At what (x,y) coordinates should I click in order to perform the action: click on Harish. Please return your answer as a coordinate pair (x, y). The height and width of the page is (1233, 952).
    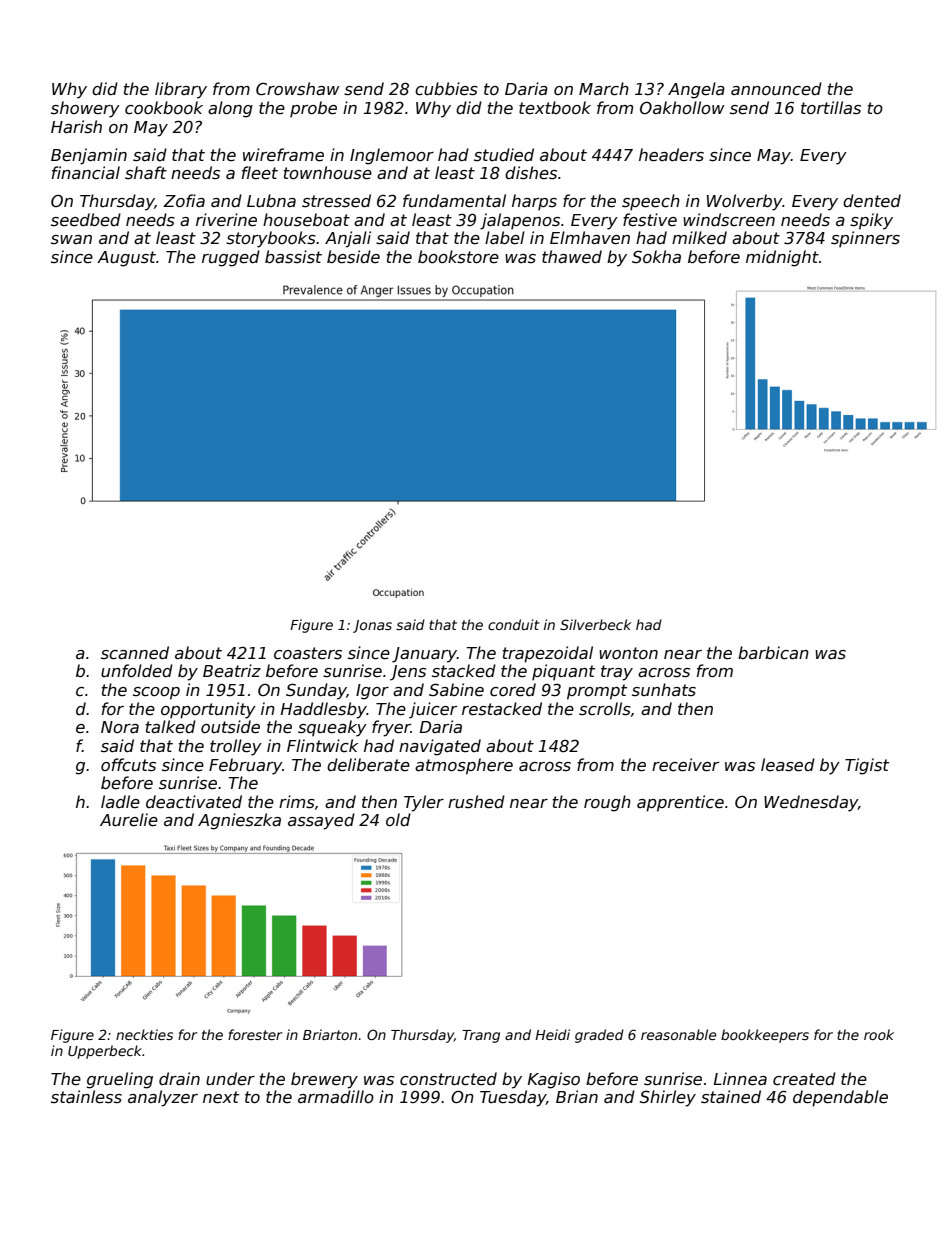
    Looking at the image, I should click on (76, 127).
